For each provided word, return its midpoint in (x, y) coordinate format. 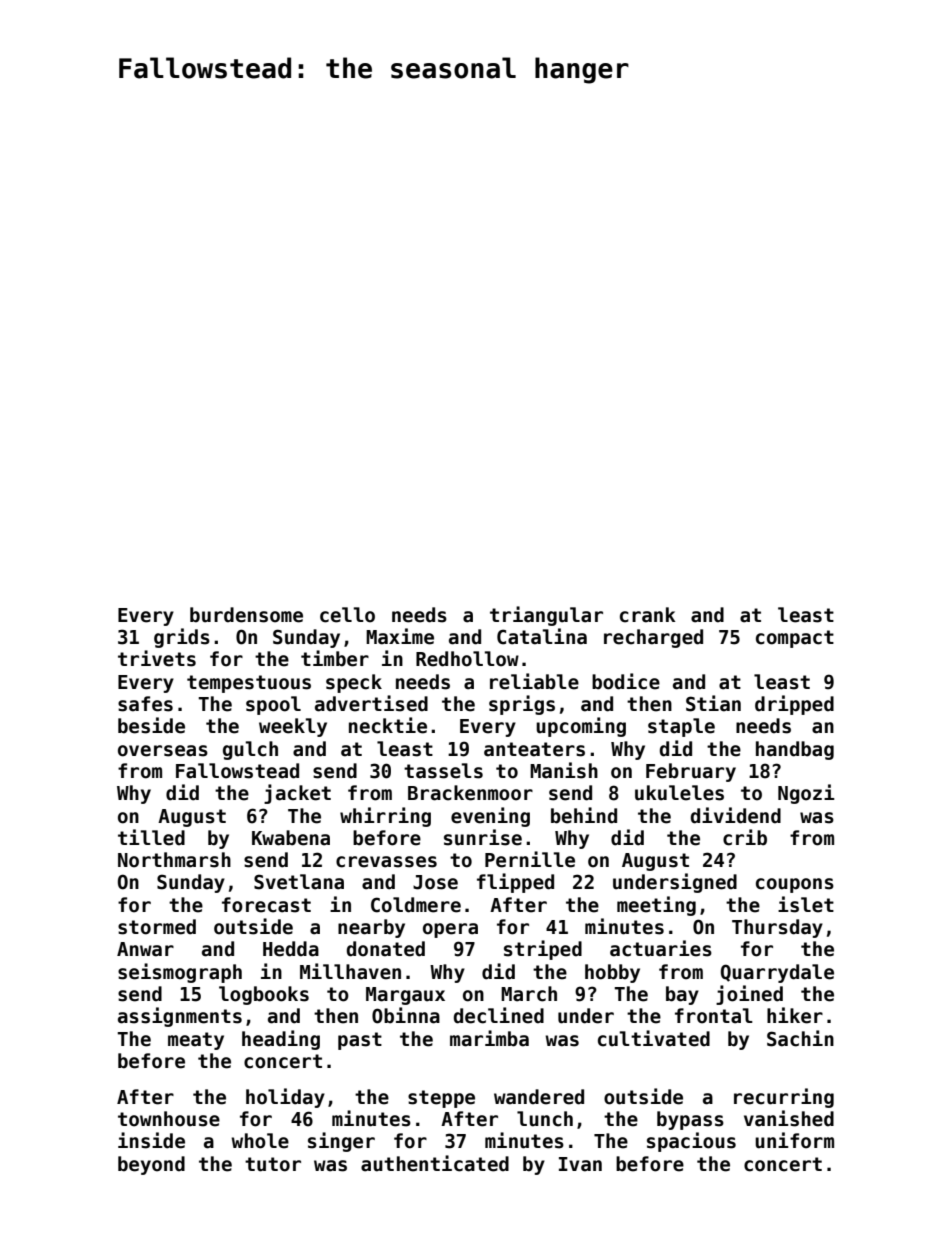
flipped (515, 883)
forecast (266, 905)
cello (347, 615)
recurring (784, 1098)
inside (151, 1140)
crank (648, 615)
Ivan (580, 1164)
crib (745, 837)
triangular (546, 616)
